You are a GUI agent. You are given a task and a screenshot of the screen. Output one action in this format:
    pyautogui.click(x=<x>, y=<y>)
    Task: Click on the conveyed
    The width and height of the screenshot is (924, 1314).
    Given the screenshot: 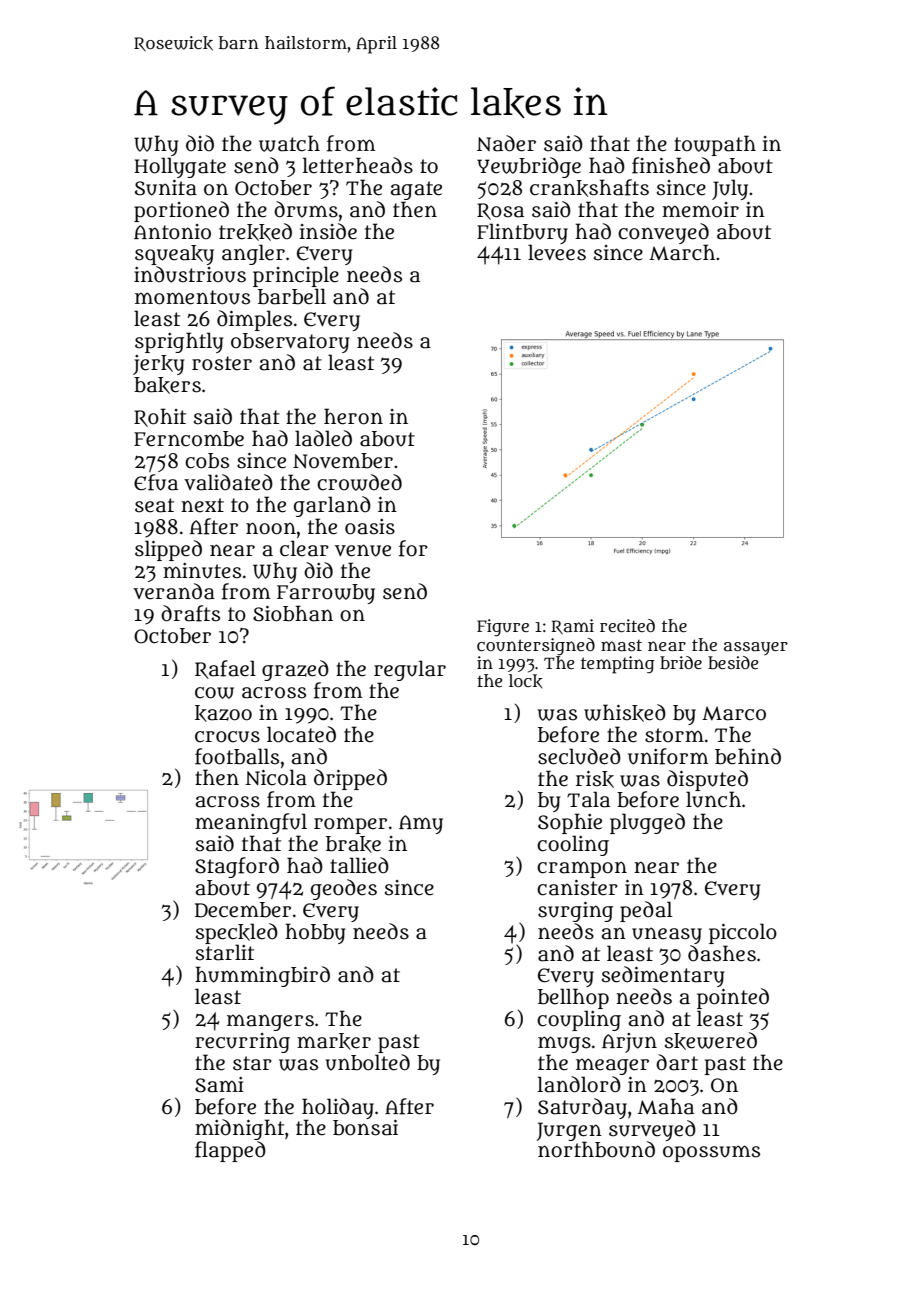 What is the action you would take?
    pyautogui.click(x=663, y=233)
